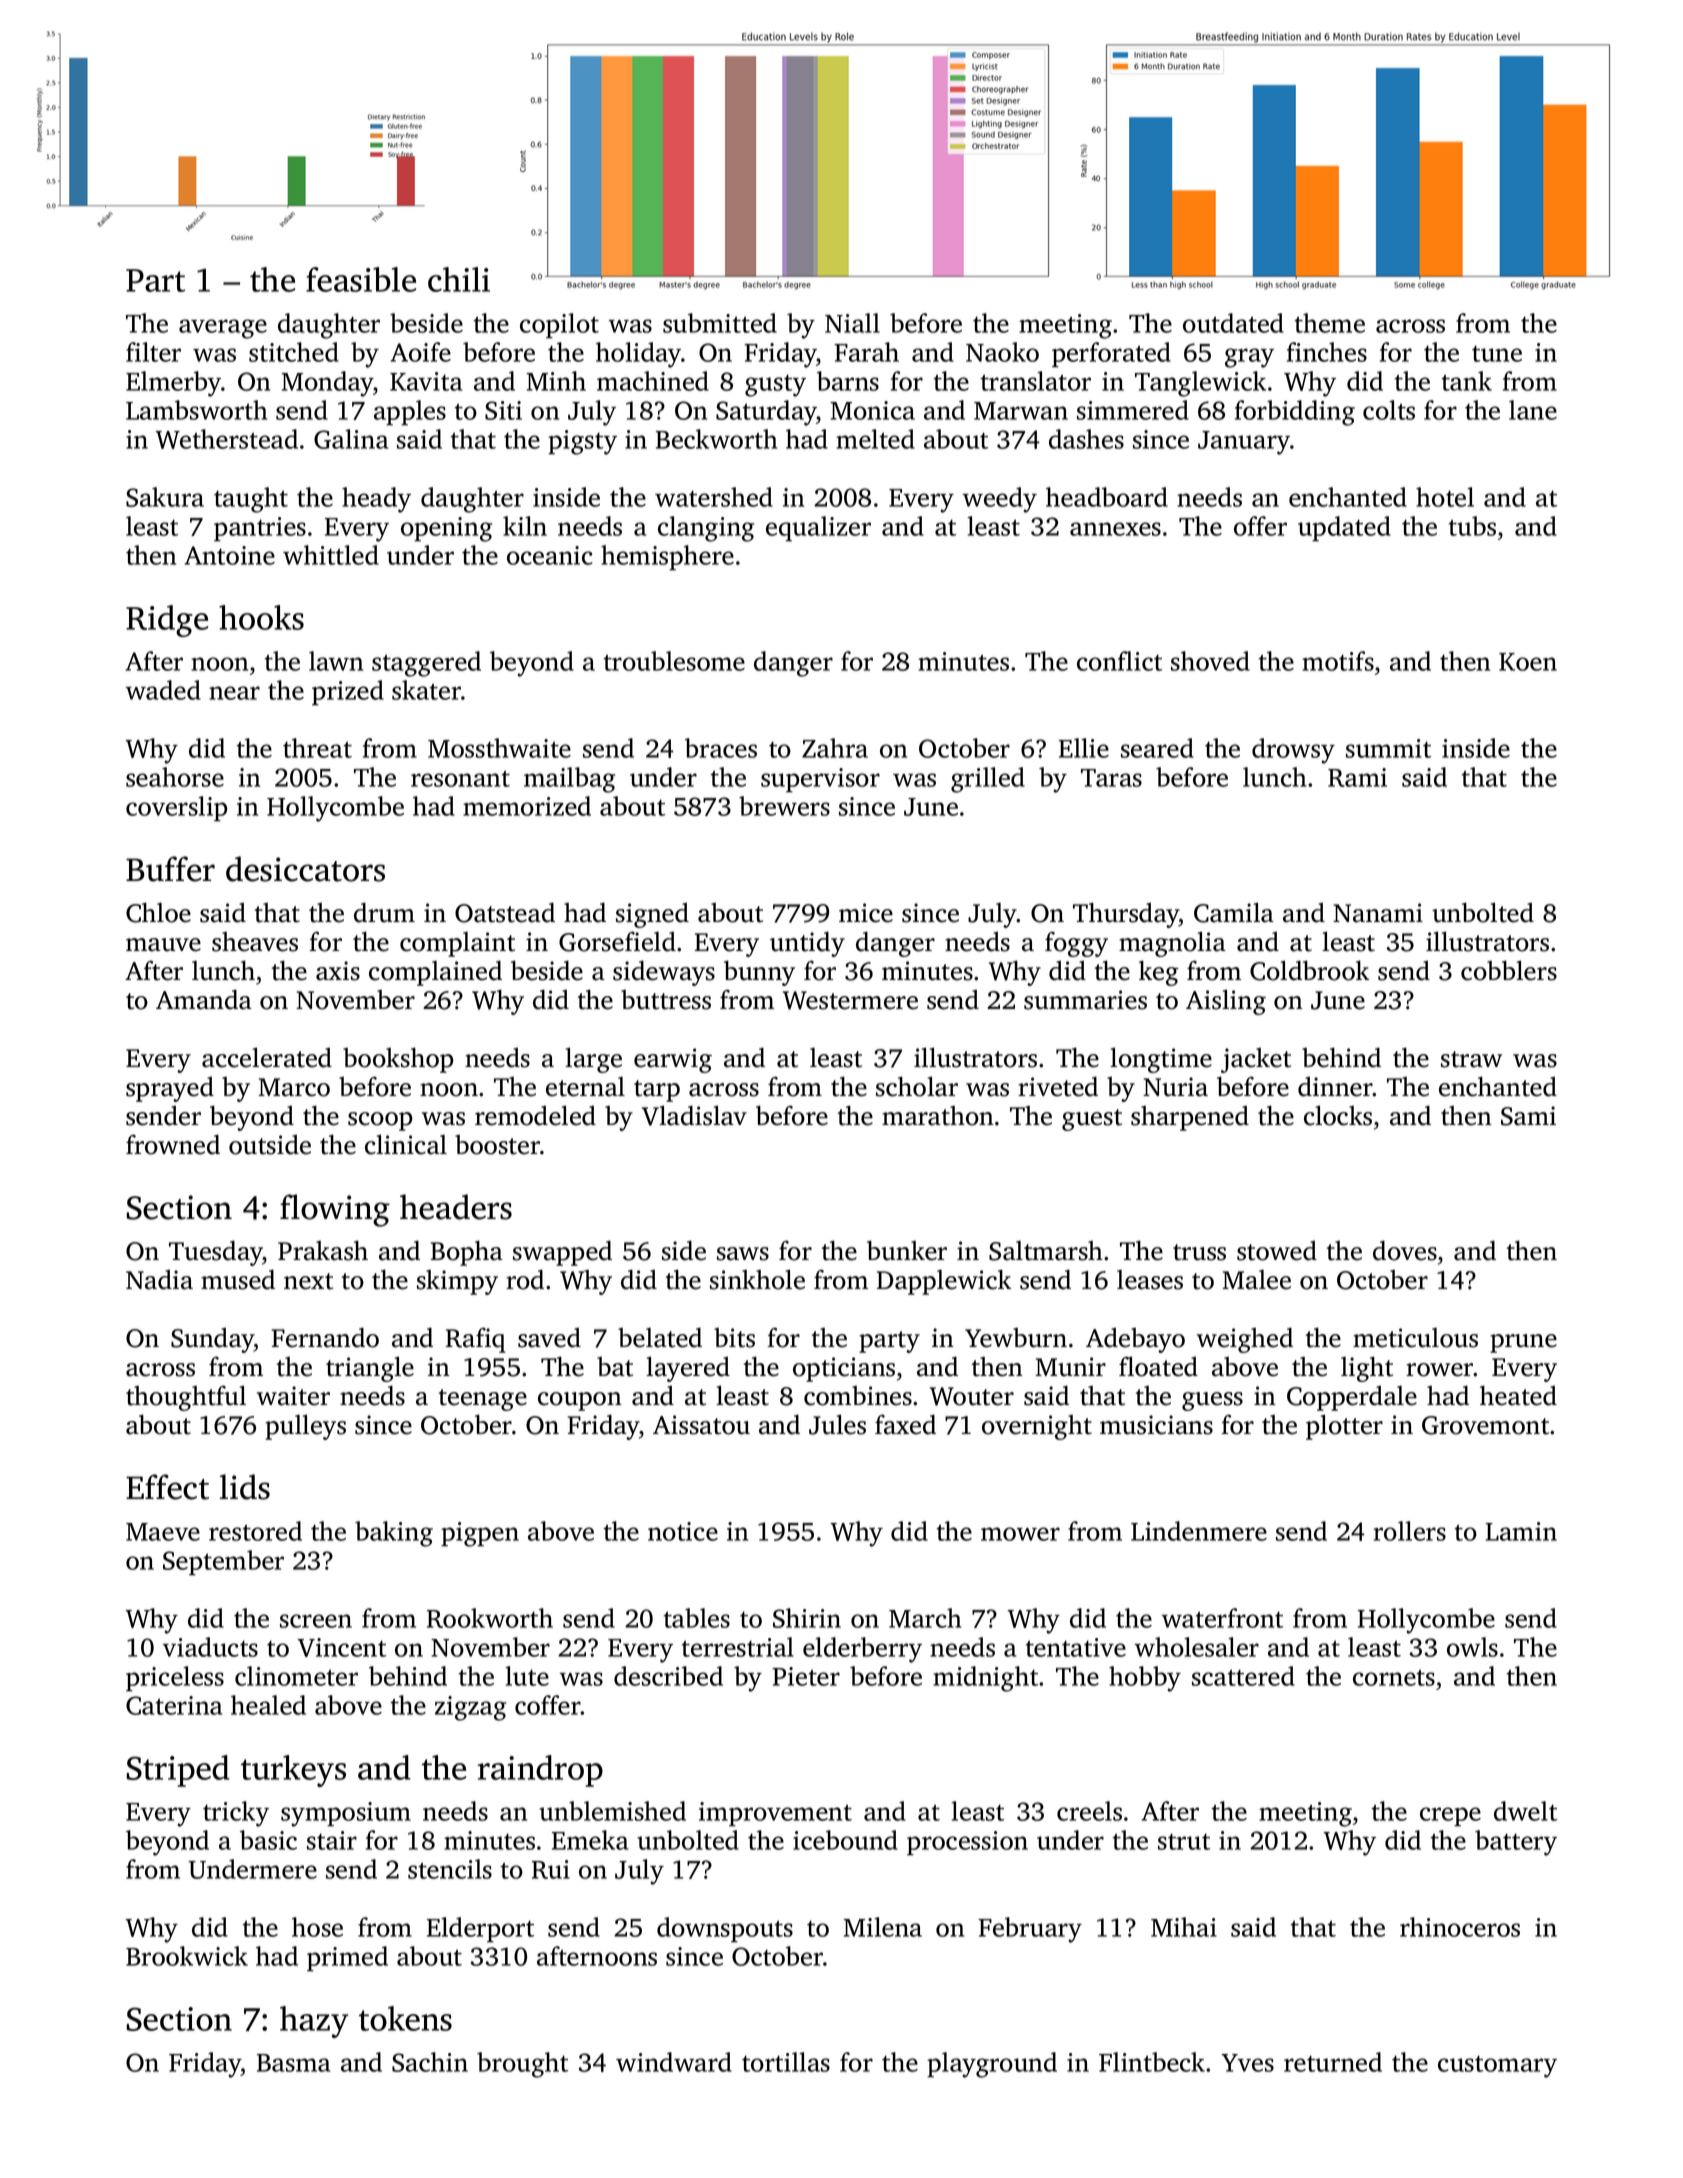 The image size is (1683, 2178). I want to click on procession, so click(967, 1843).
